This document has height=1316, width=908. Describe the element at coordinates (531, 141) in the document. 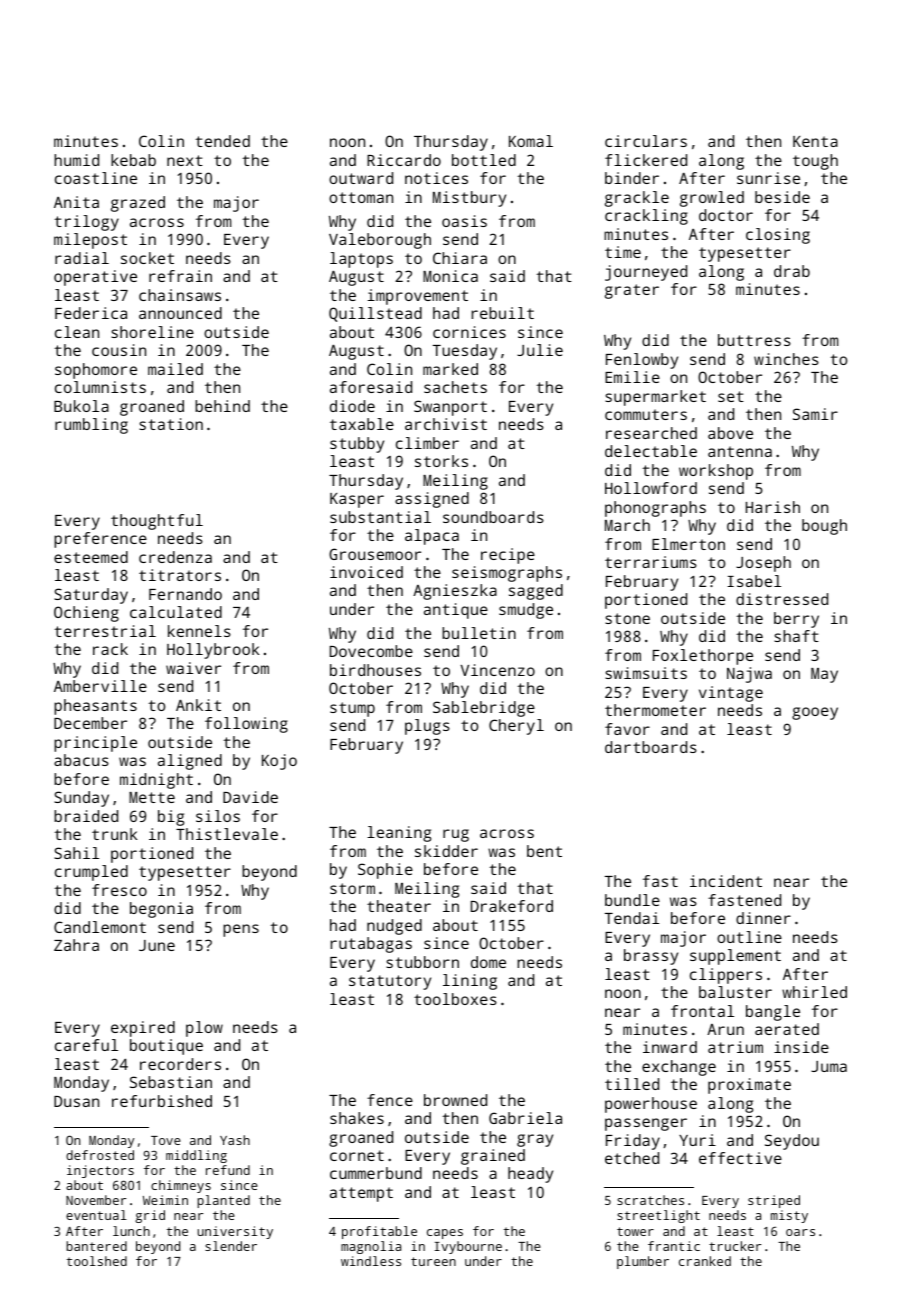

I see `Komal` at that location.
